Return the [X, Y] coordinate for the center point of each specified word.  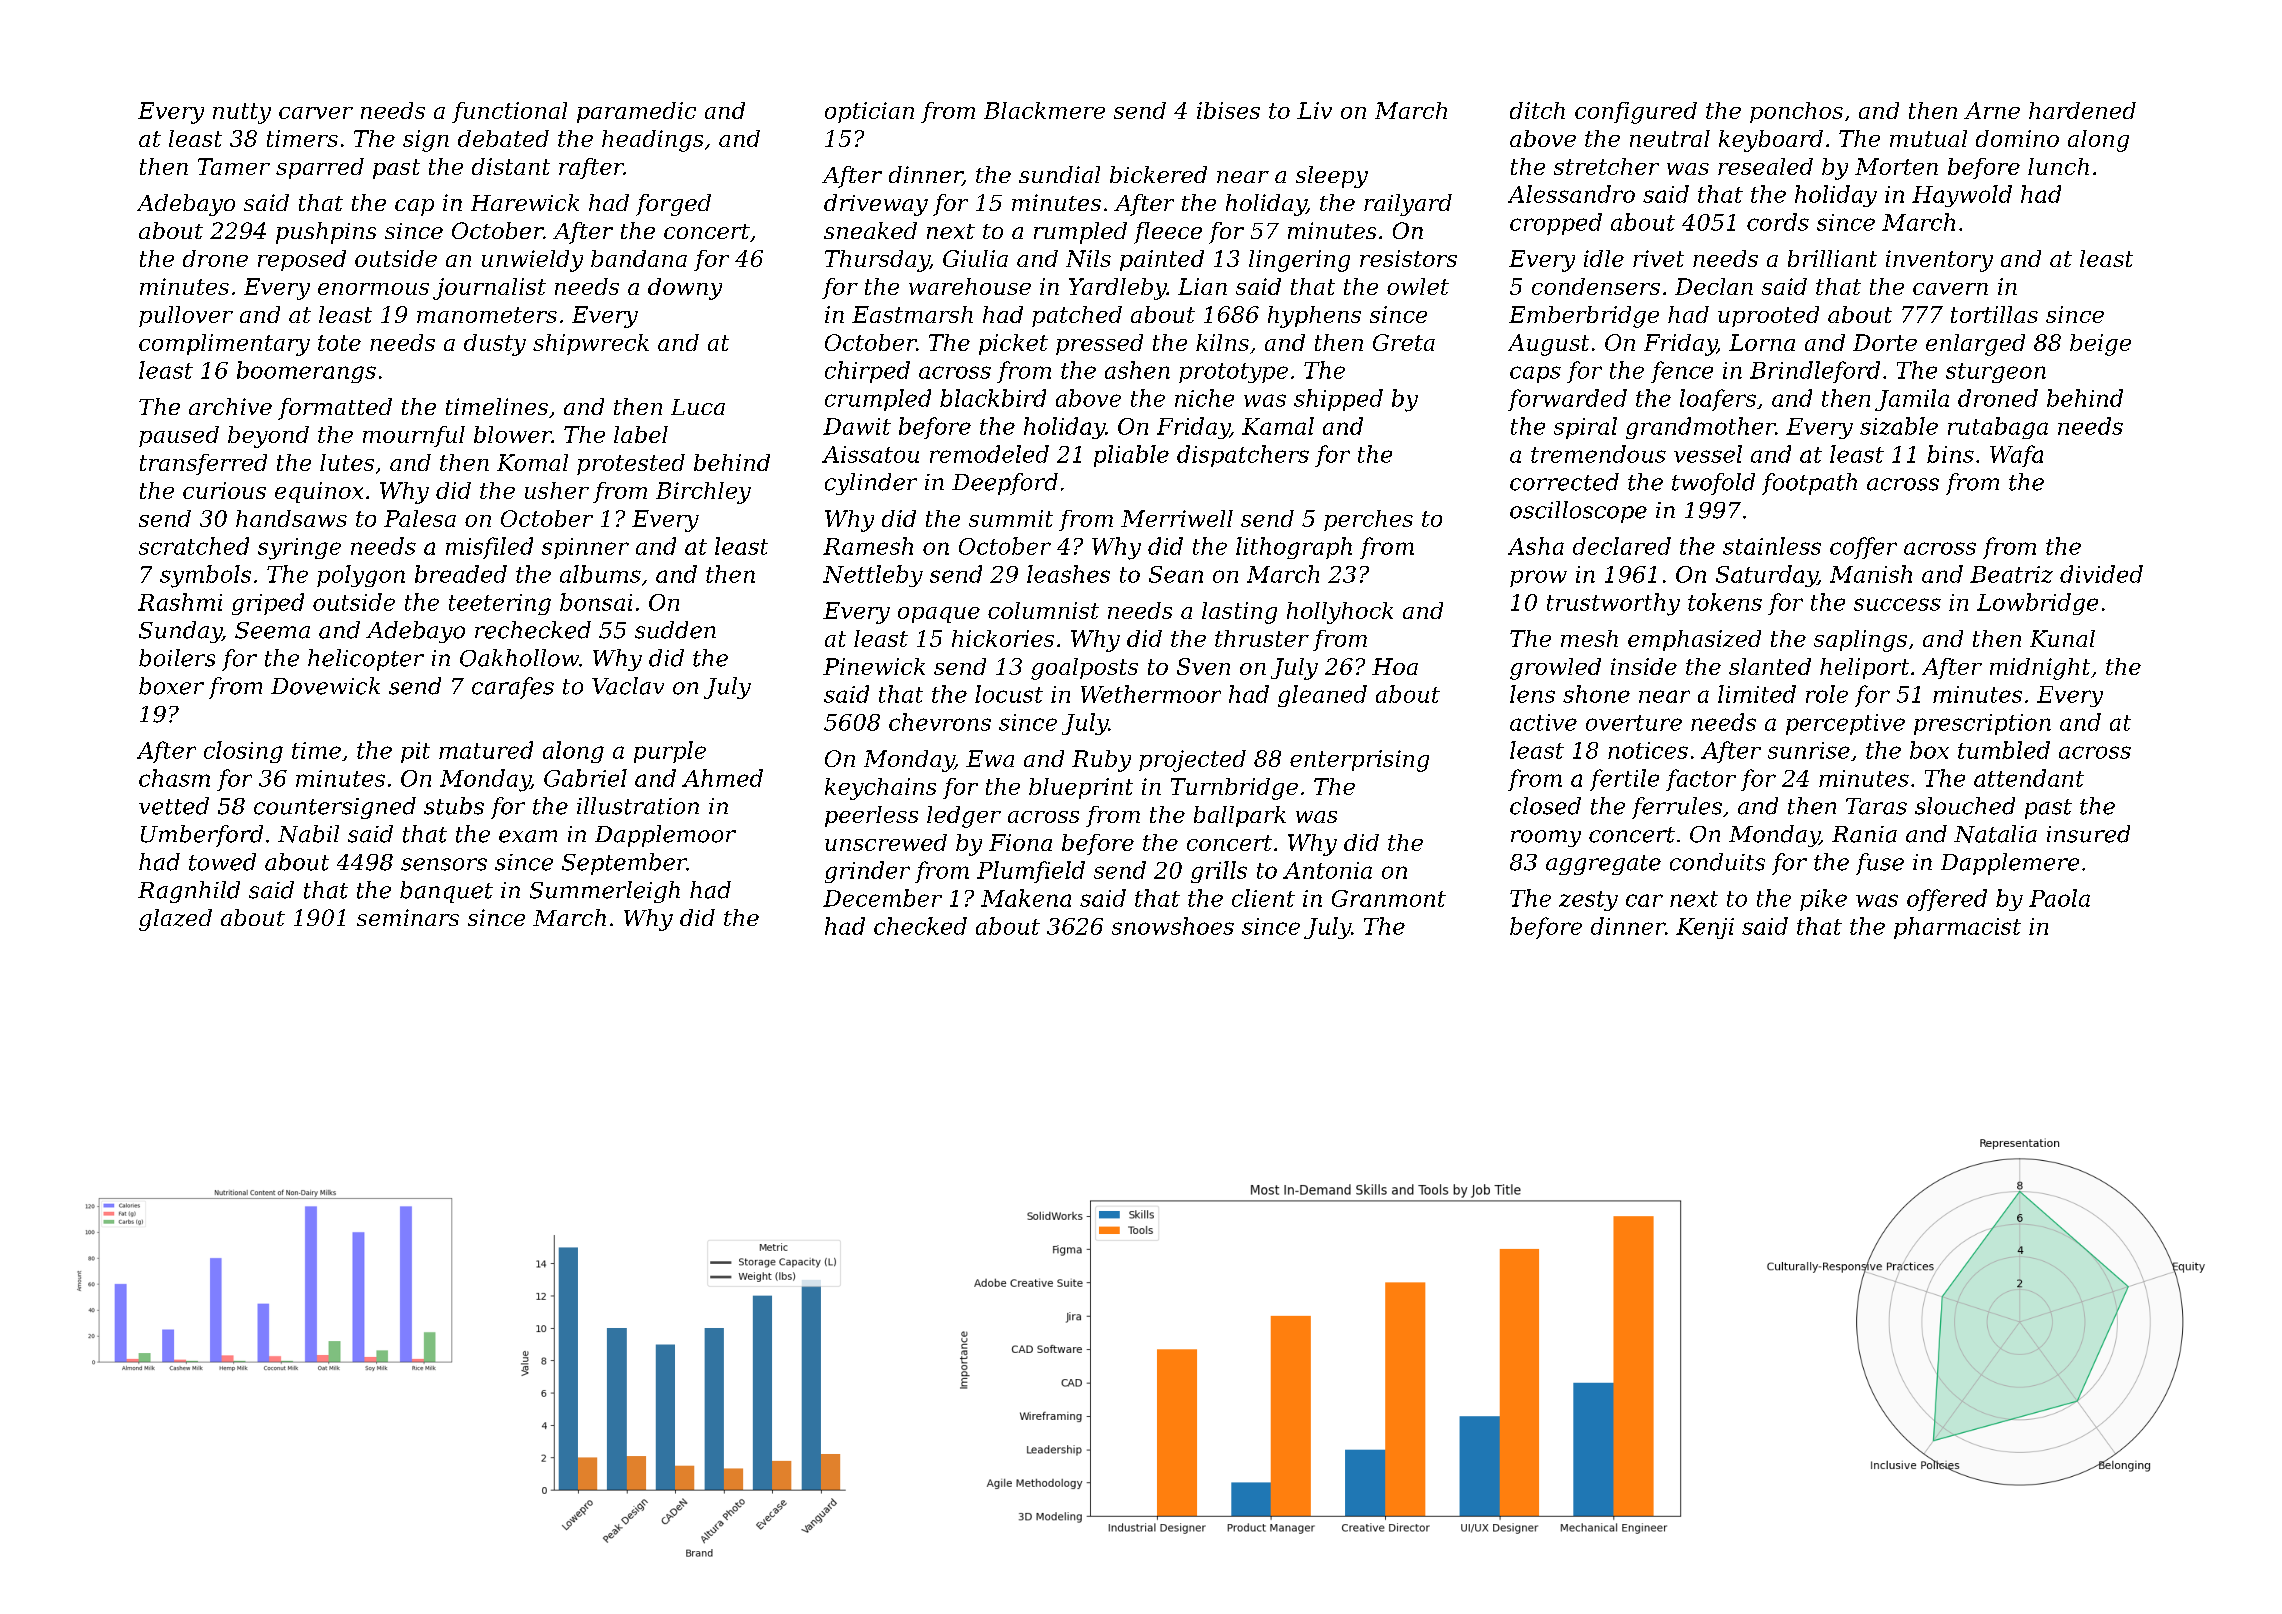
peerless [871, 816]
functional [509, 112]
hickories [1003, 638]
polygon [361, 576]
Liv [1314, 110]
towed [222, 862]
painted [1162, 260]
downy [685, 289]
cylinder [871, 484]
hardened [2082, 110]
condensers [1596, 286]
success [1897, 604]
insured [2088, 834]
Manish [1871, 574]
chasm [174, 778]
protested [631, 464]
